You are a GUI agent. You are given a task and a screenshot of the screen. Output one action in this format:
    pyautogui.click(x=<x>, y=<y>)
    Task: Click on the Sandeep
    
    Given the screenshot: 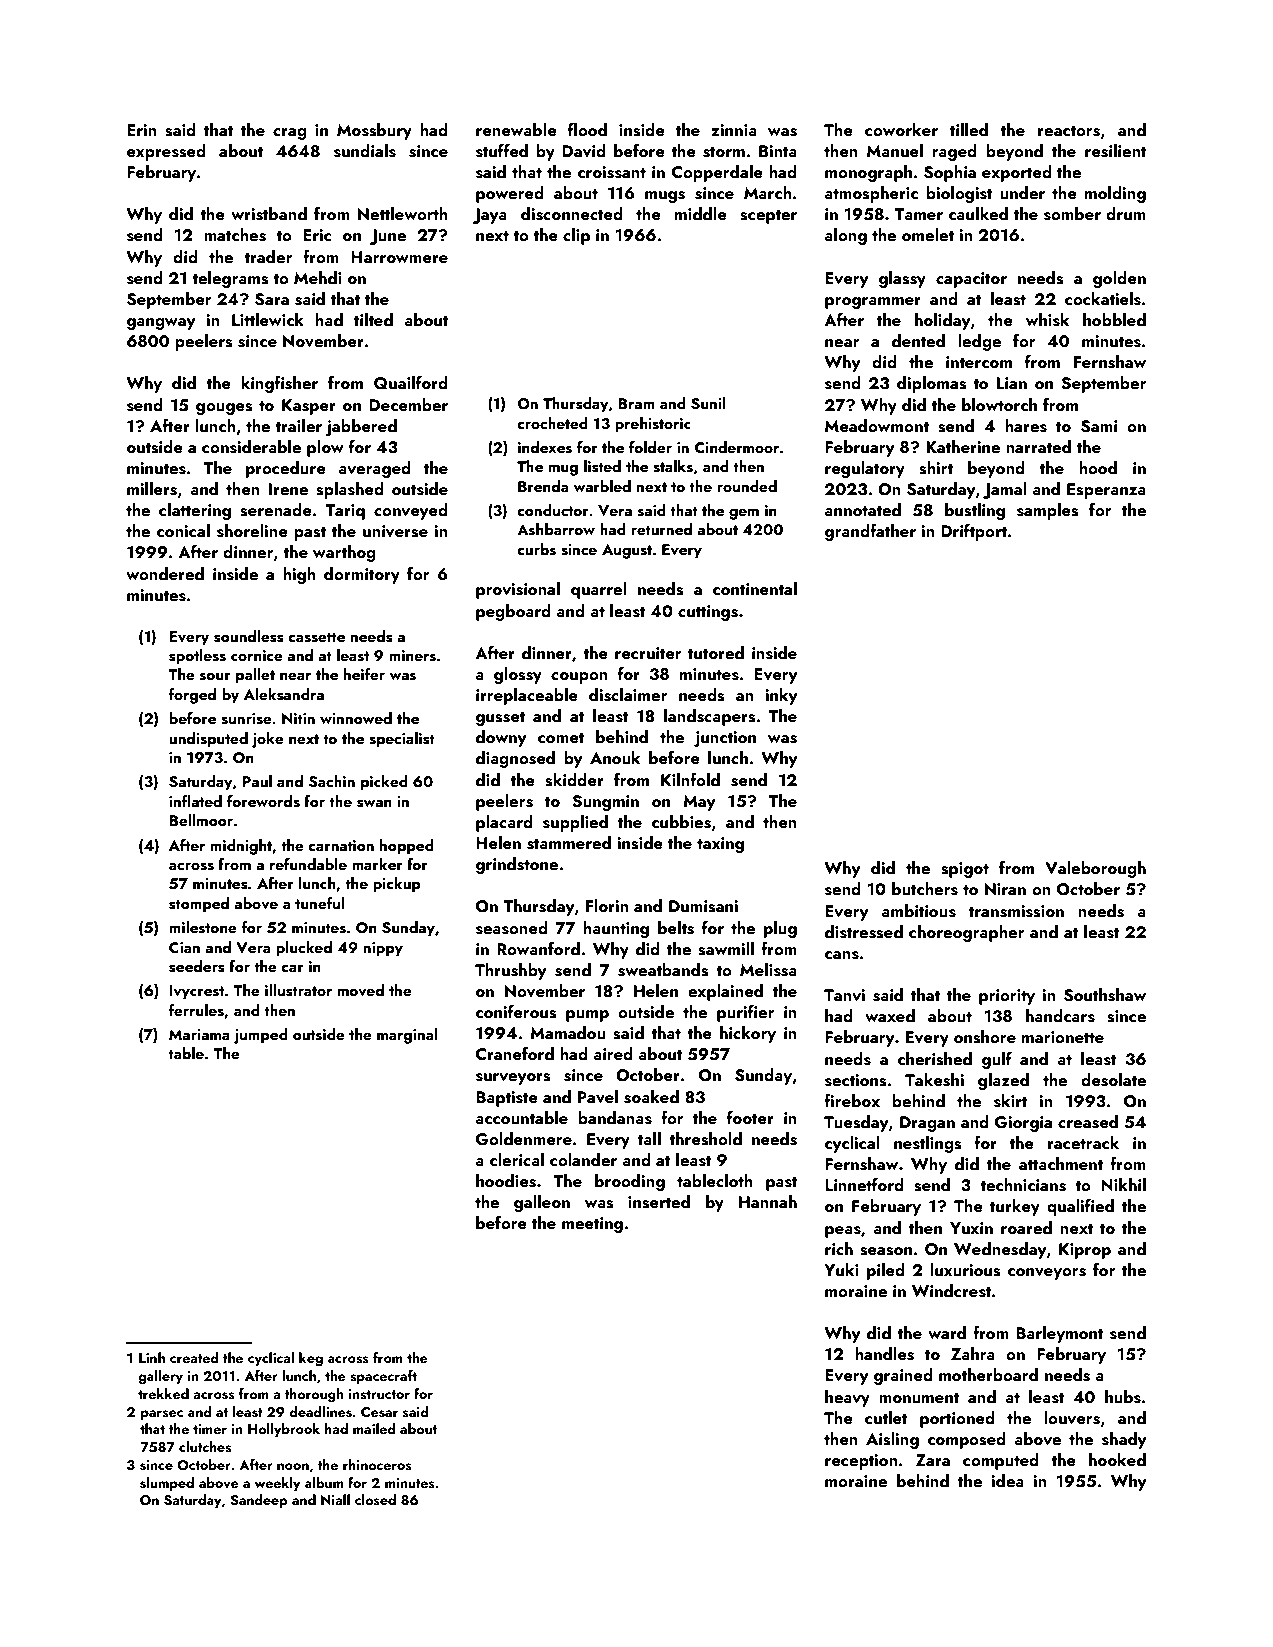 What is the action you would take?
    pyautogui.click(x=259, y=1501)
